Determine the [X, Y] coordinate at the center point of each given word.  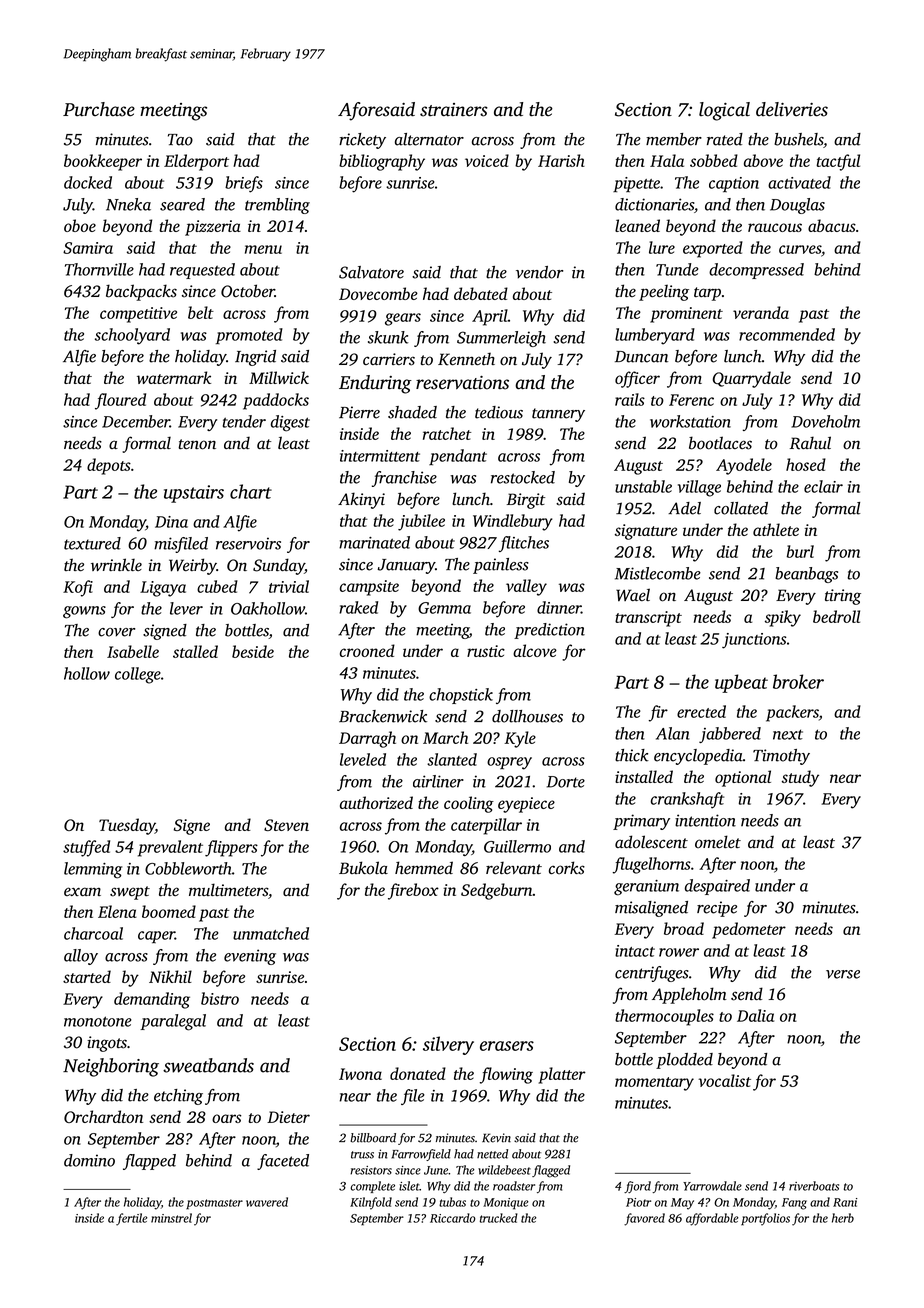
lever [186, 608]
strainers [454, 110]
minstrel [171, 1218]
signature [646, 532]
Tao [180, 140]
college [138, 675]
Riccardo [453, 1218]
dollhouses [527, 716]
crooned [367, 650]
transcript [648, 619]
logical [724, 111]
